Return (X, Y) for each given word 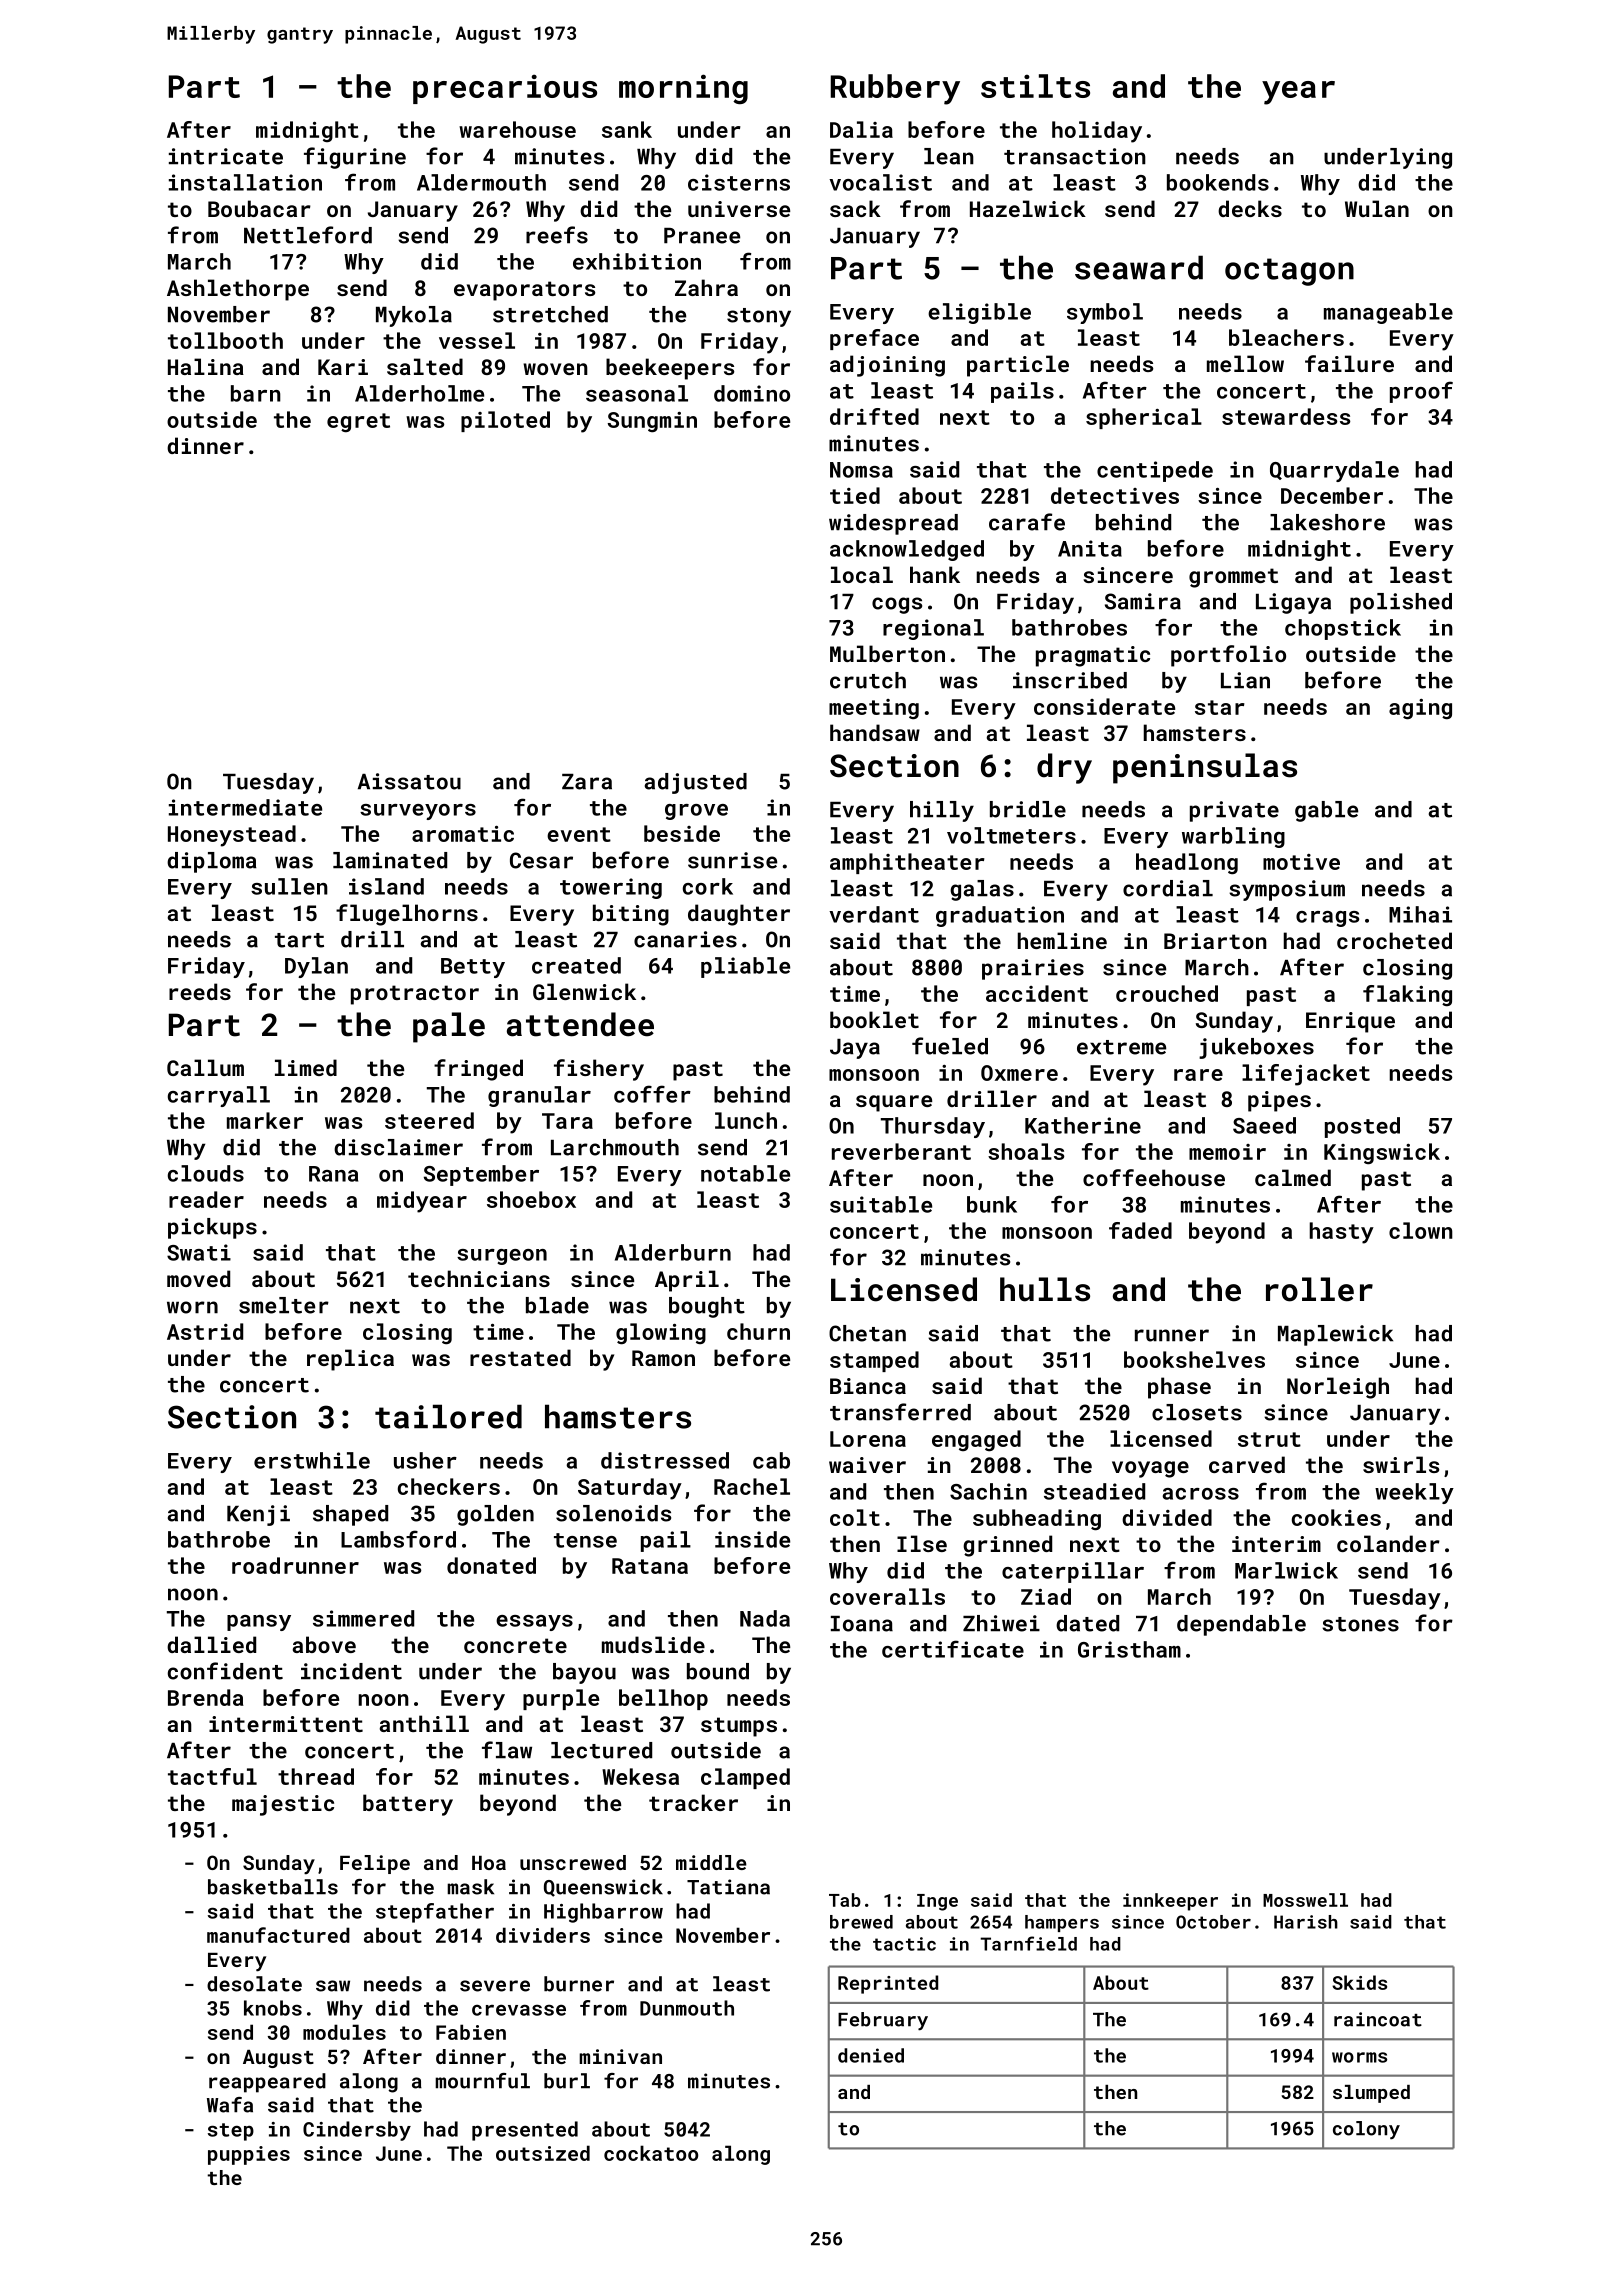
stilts (1035, 86)
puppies (249, 2155)
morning (683, 89)
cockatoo (651, 2153)
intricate (226, 156)
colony (1366, 2130)
